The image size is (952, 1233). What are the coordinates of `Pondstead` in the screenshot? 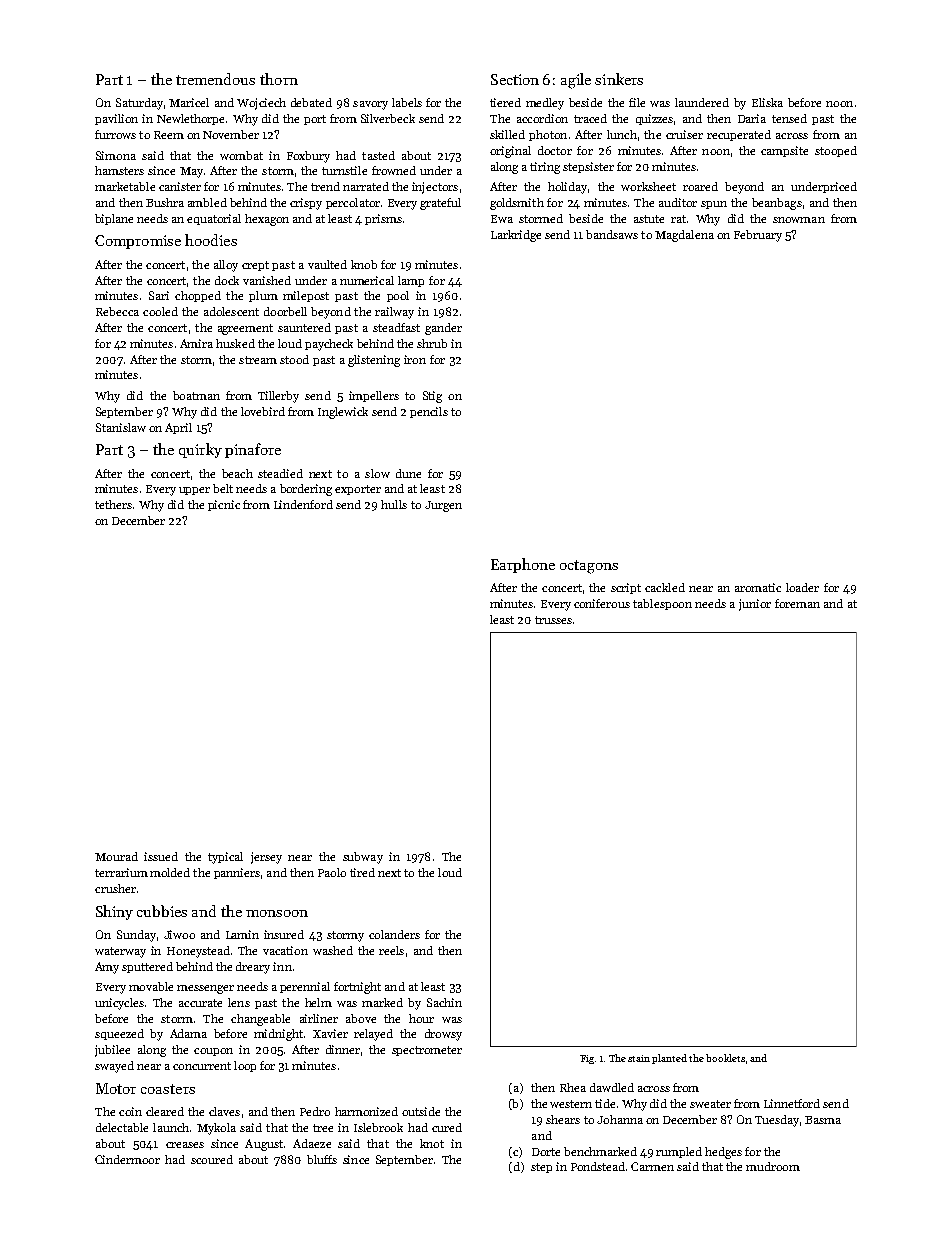 It's located at (598, 1166).
